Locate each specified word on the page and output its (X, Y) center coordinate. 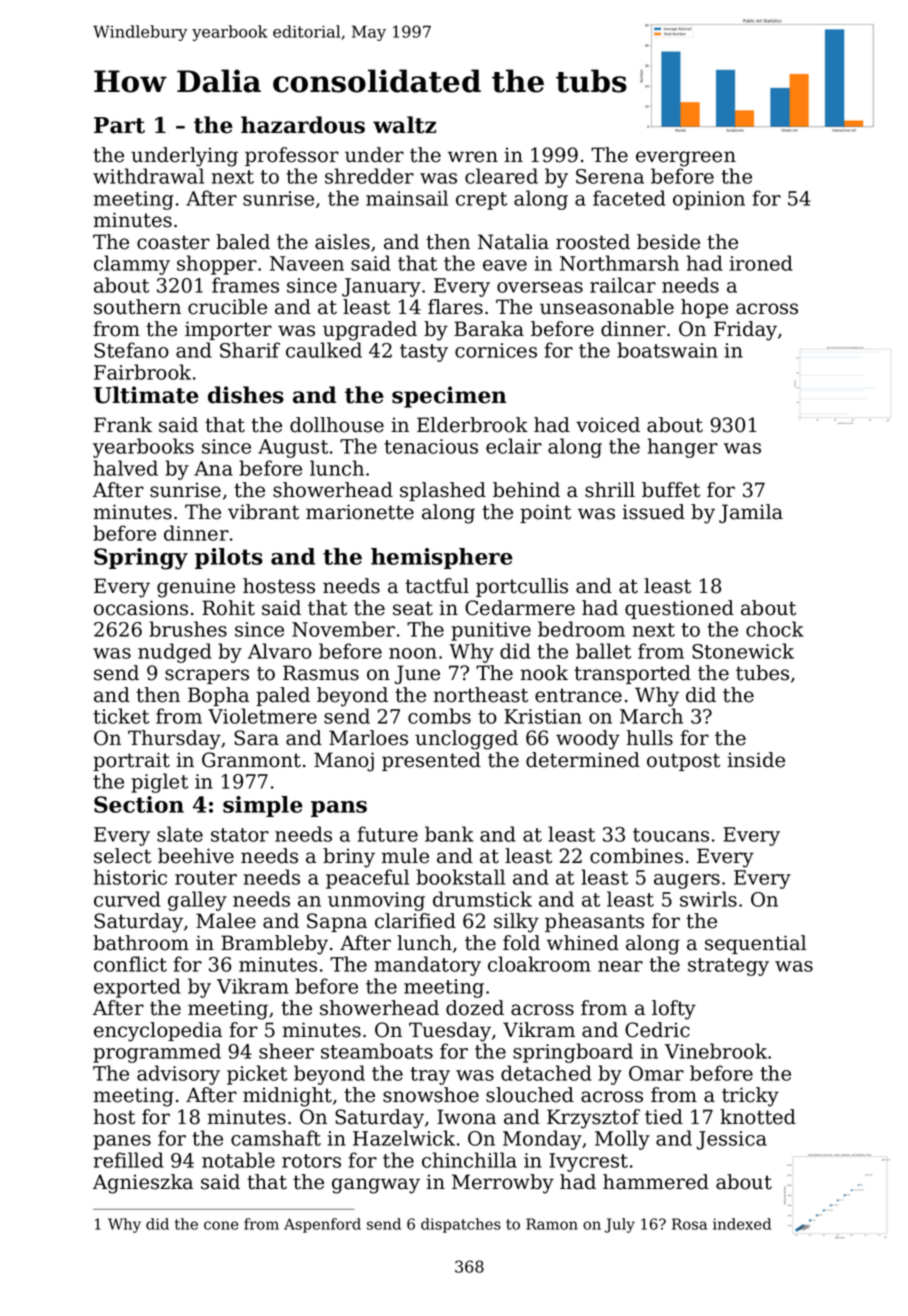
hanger (683, 448)
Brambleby (274, 945)
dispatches (461, 1225)
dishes (246, 395)
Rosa (689, 1224)
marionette (360, 512)
